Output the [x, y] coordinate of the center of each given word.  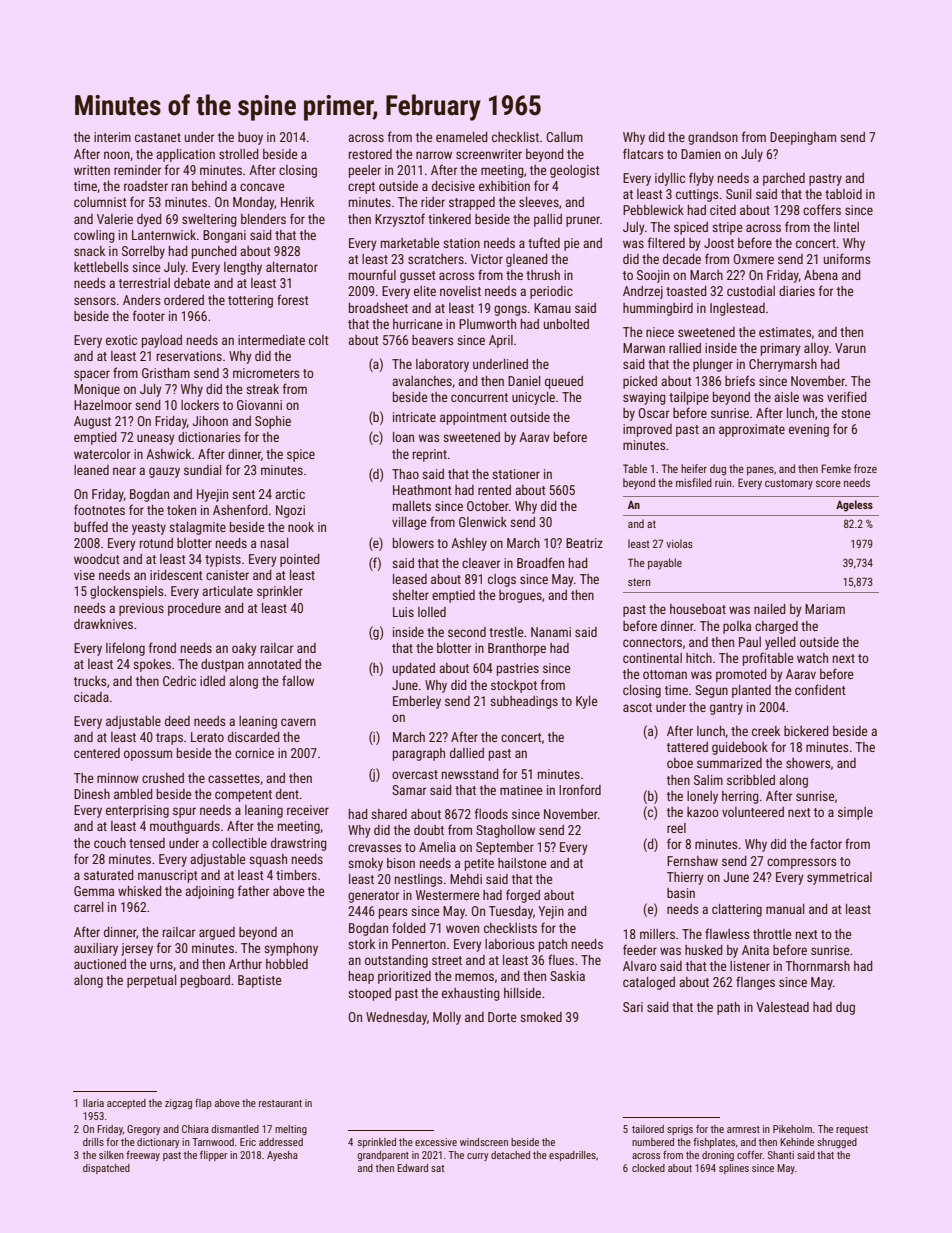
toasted [686, 291]
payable [665, 564]
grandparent [383, 1156]
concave [262, 187]
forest [293, 299]
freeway [143, 1156]
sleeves [539, 202]
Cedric [179, 681]
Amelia [437, 847]
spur [184, 812]
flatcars [643, 153]
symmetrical [839, 878]
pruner [583, 221]
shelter [410, 595]
